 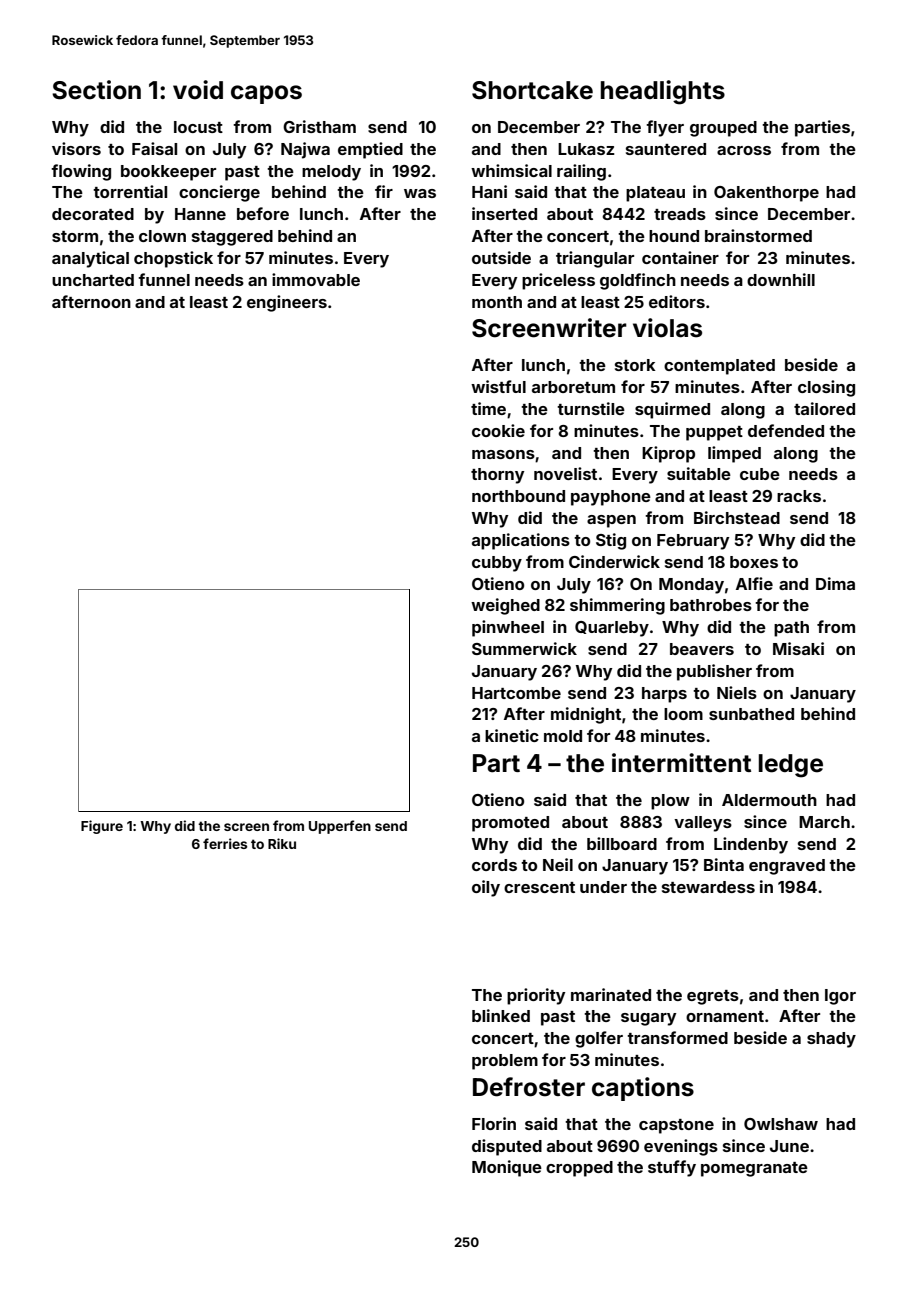 What do you see at coordinates (512, 735) in the image?
I see `kinetic` at bounding box center [512, 735].
